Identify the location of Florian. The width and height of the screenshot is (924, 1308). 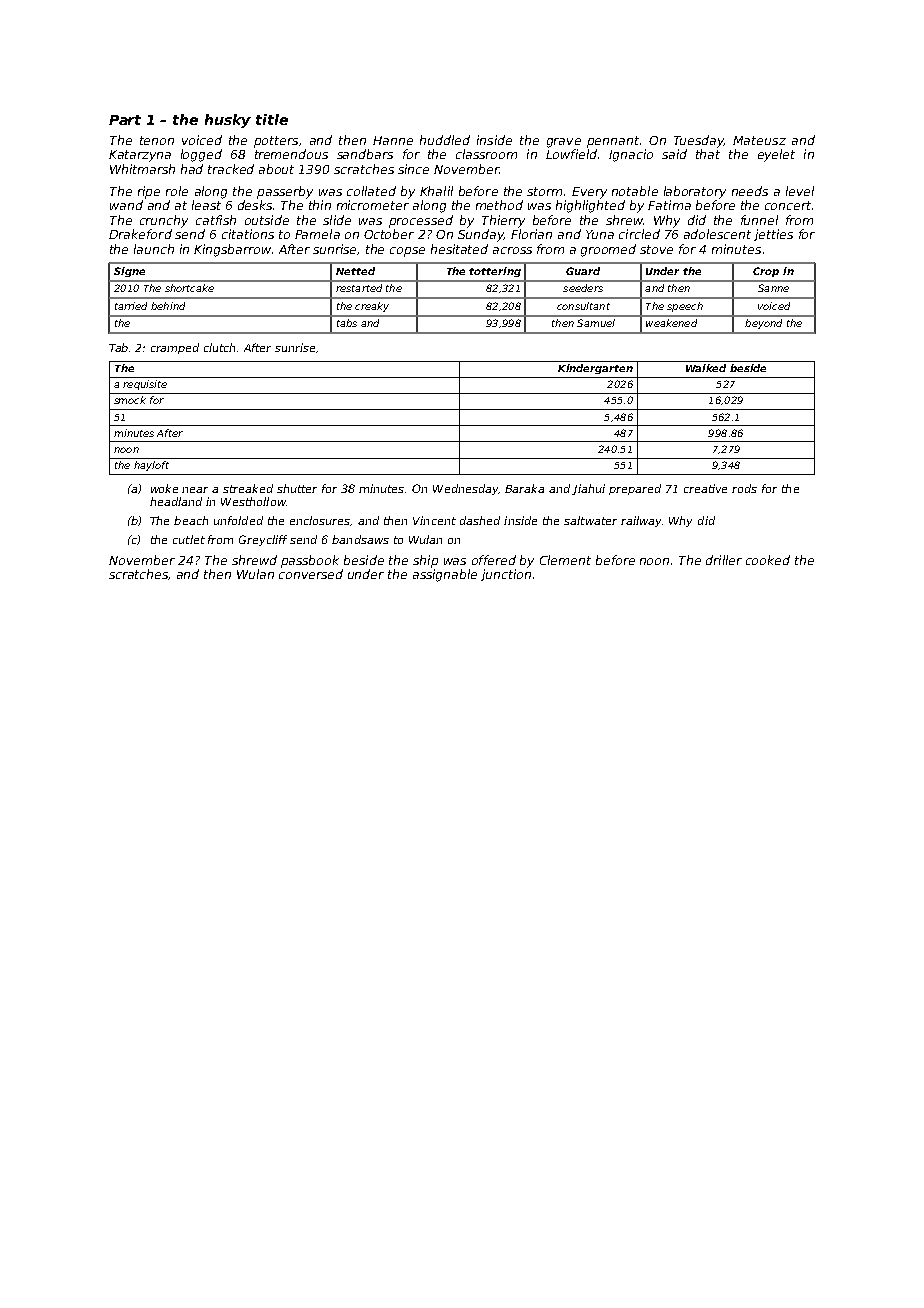
(531, 234).
